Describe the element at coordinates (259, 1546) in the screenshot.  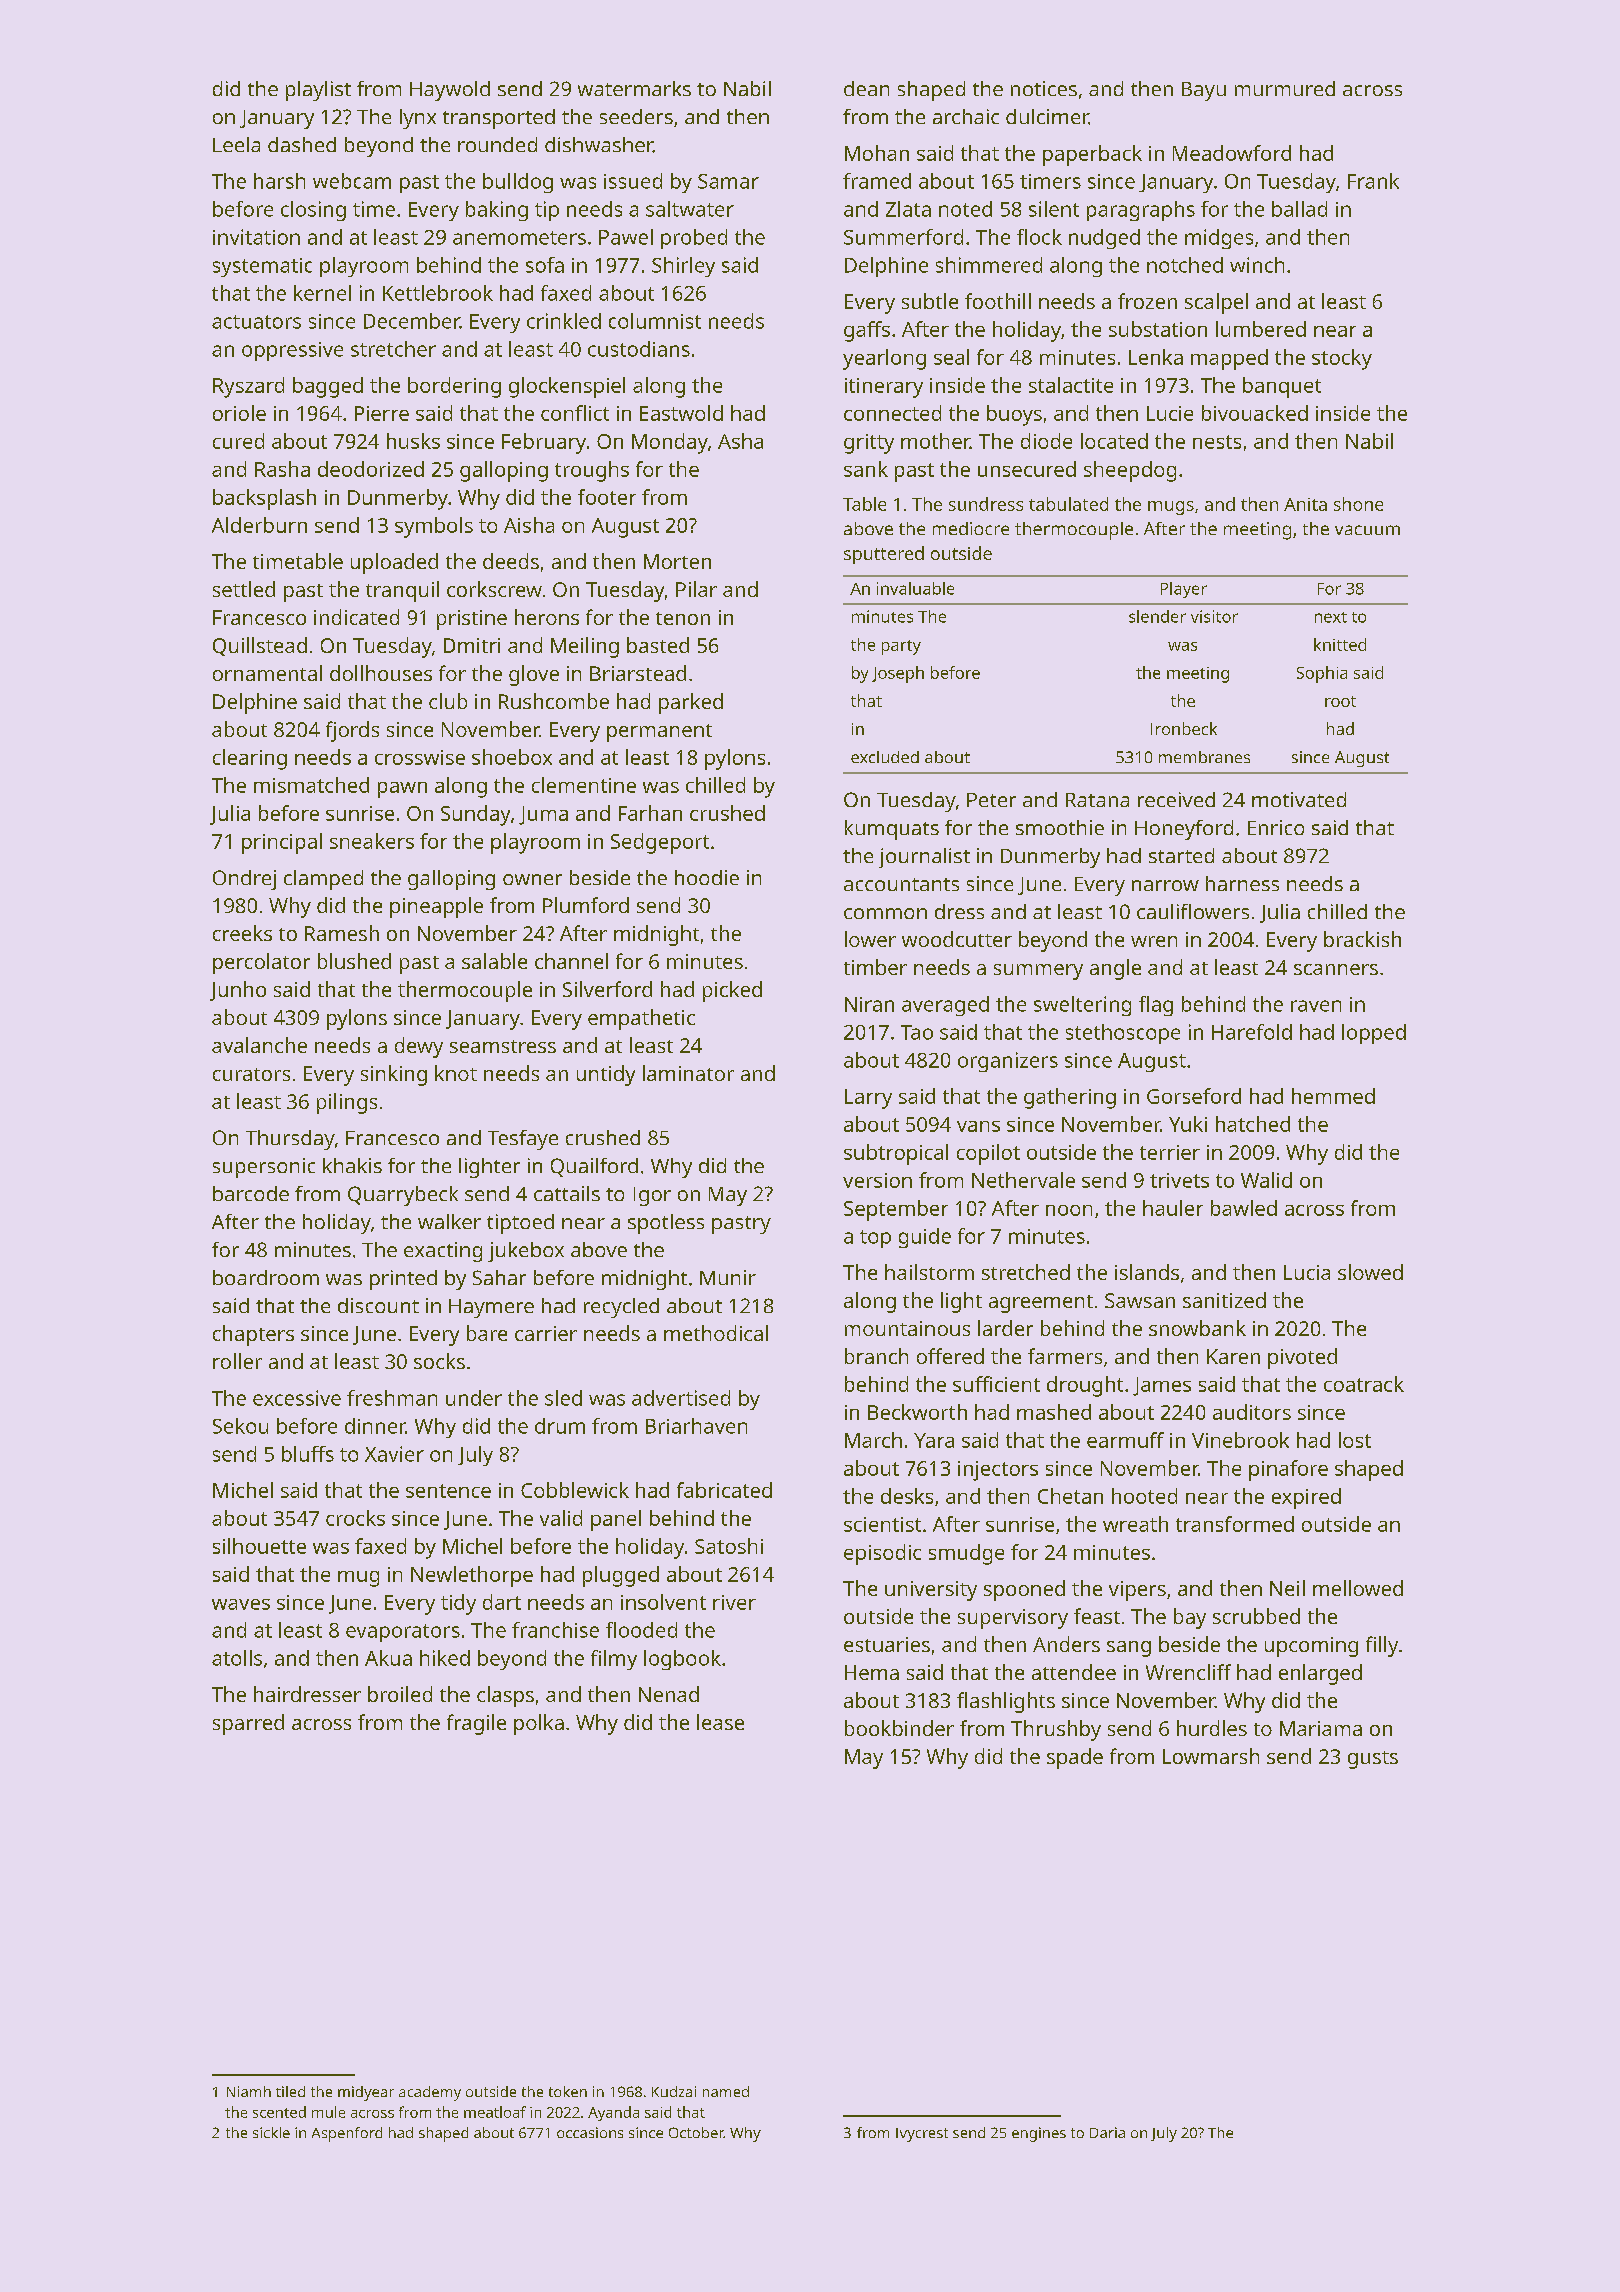
I see `silhouette` at that location.
